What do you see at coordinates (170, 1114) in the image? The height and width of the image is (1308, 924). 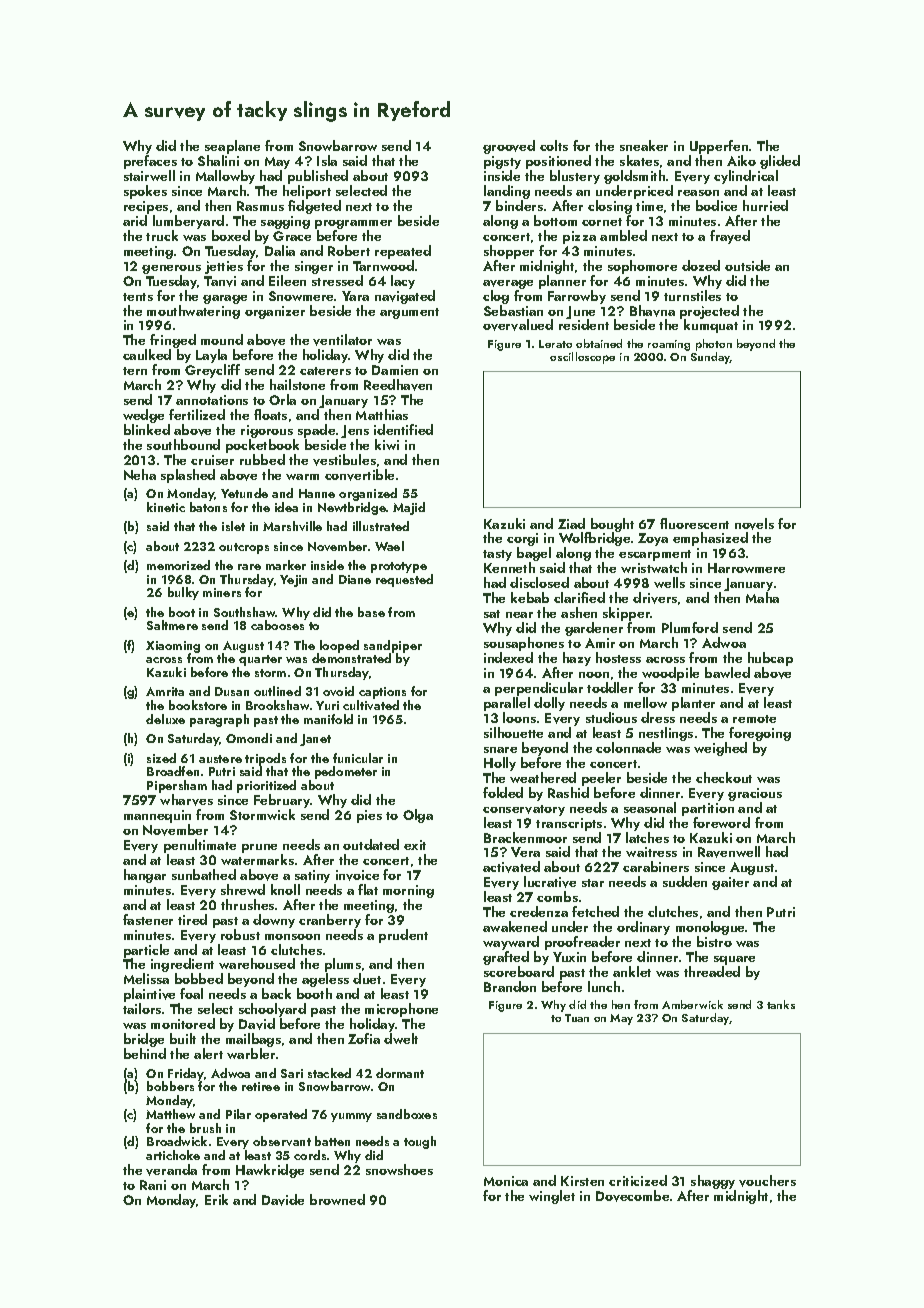 I see `Matthew` at bounding box center [170, 1114].
